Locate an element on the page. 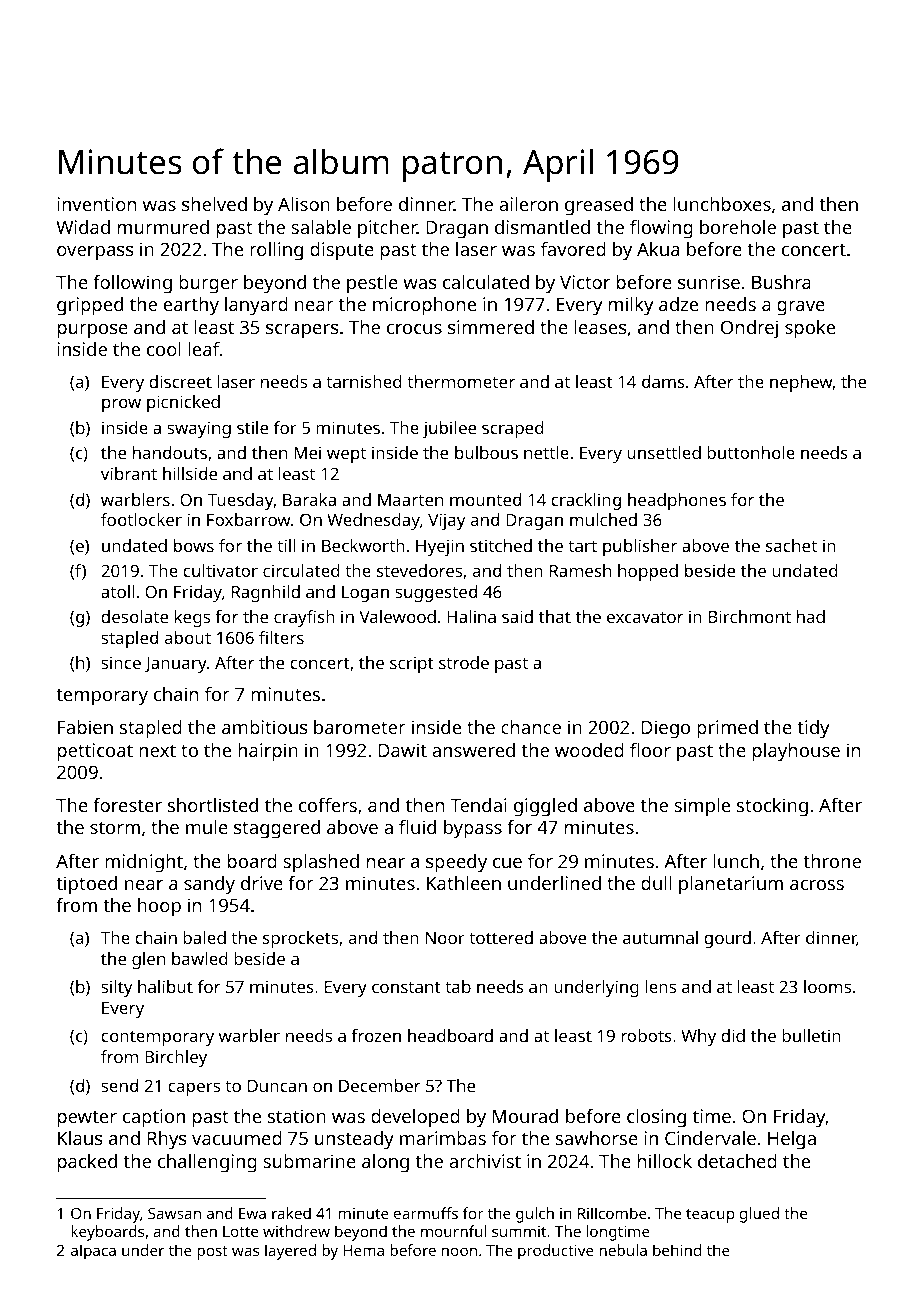 The image size is (924, 1314). across is located at coordinates (817, 885).
